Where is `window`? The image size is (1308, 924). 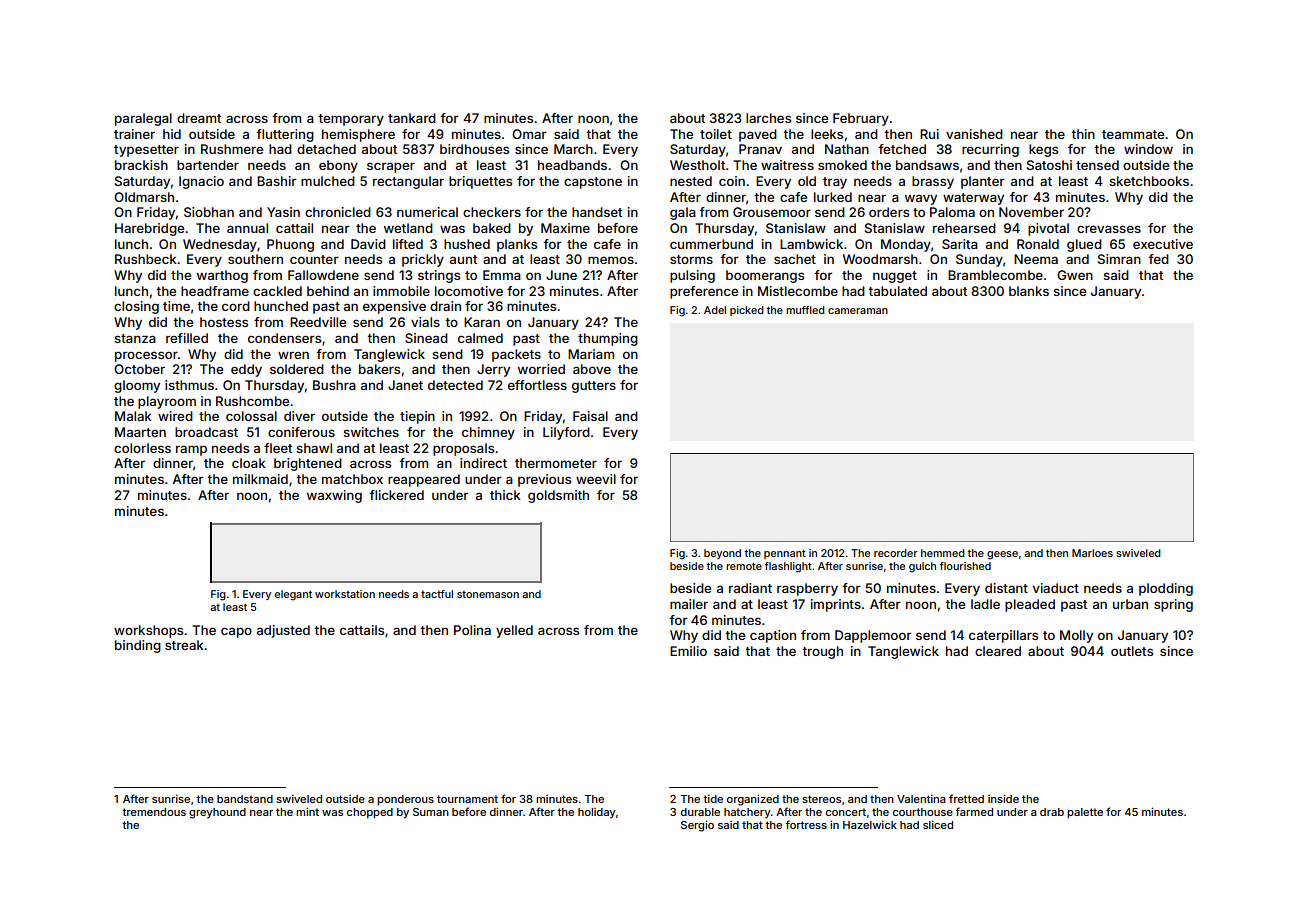 window is located at coordinates (1148, 149).
